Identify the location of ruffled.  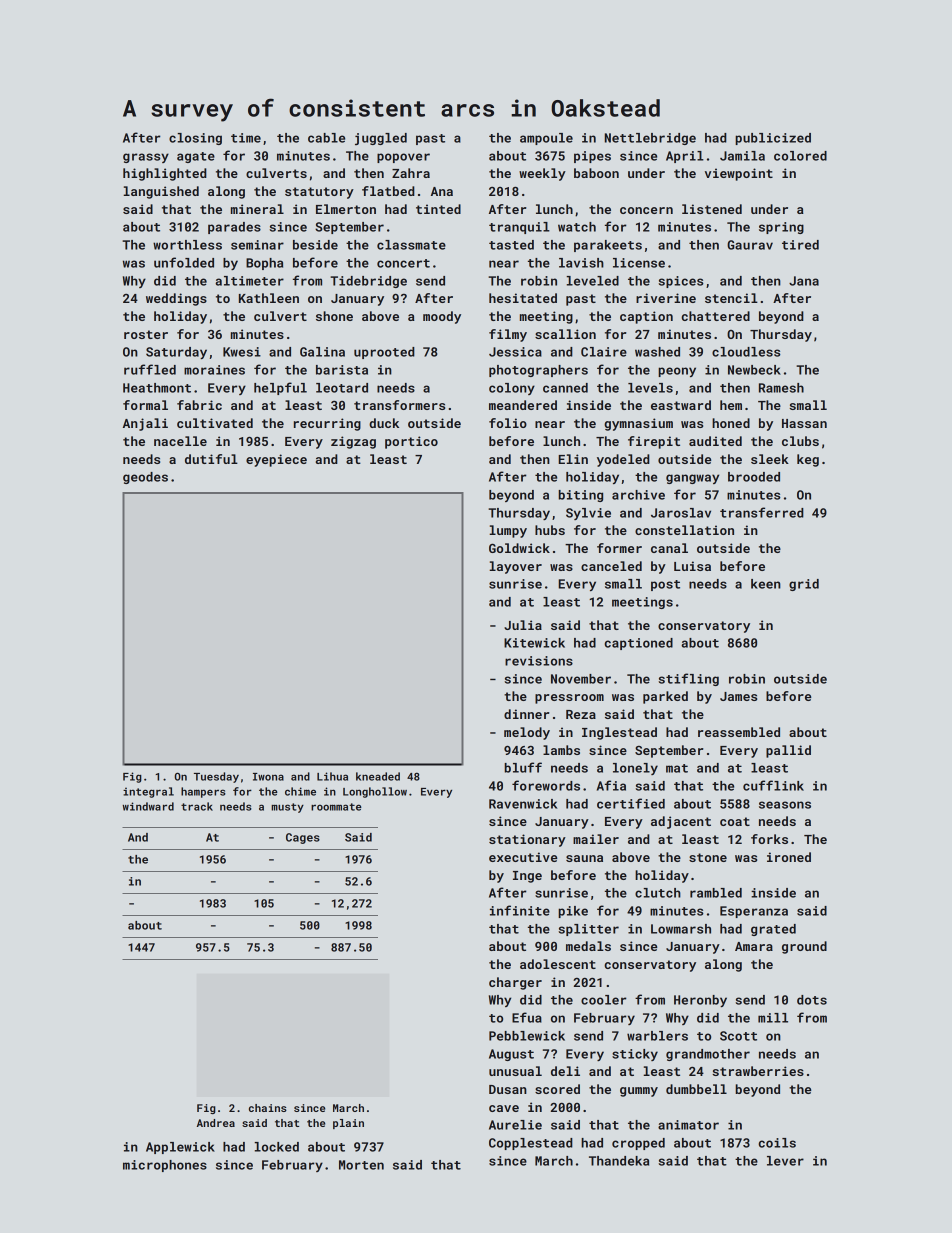
(150, 369).
